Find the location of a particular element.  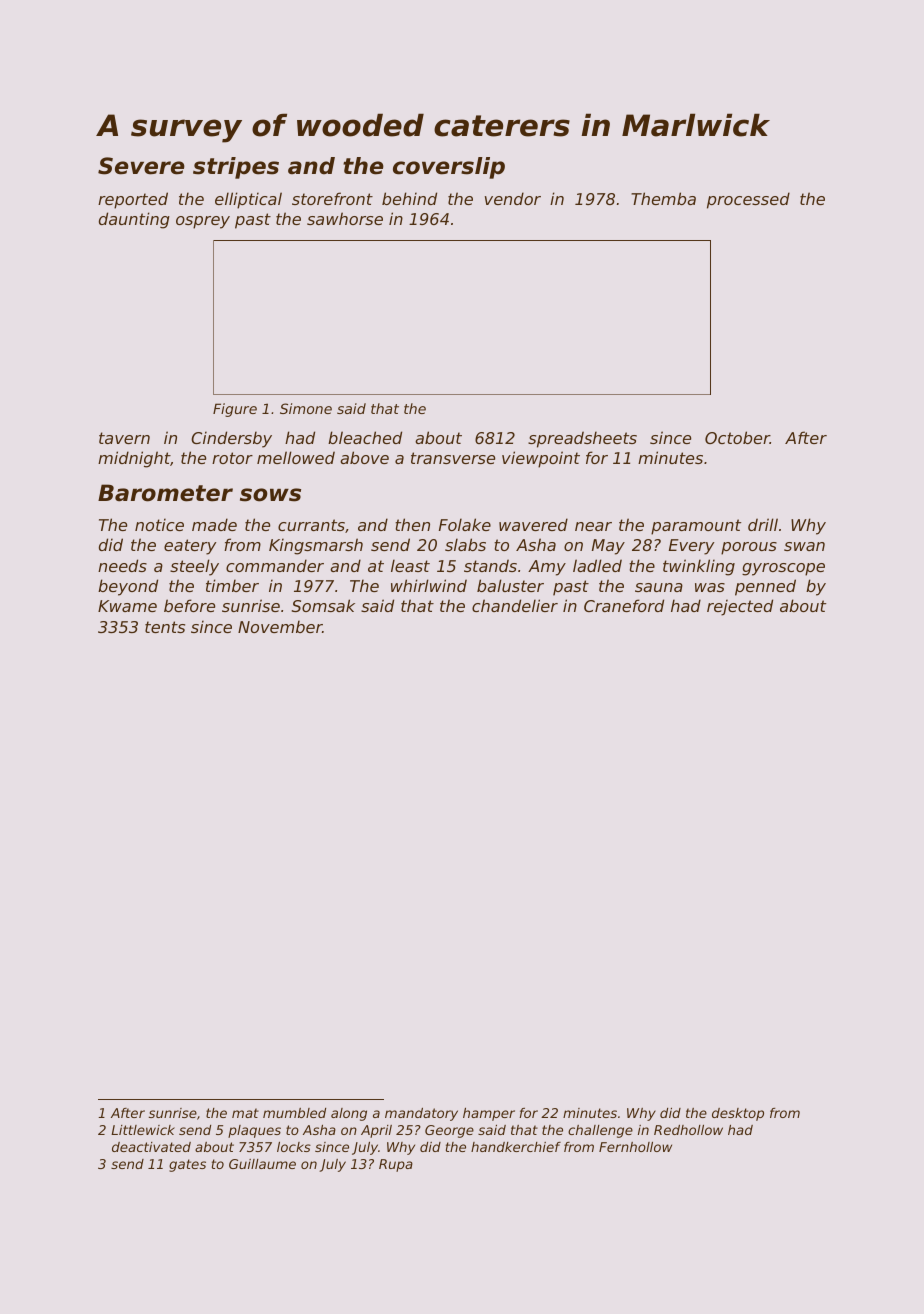

Barometer is located at coordinates (165, 493).
